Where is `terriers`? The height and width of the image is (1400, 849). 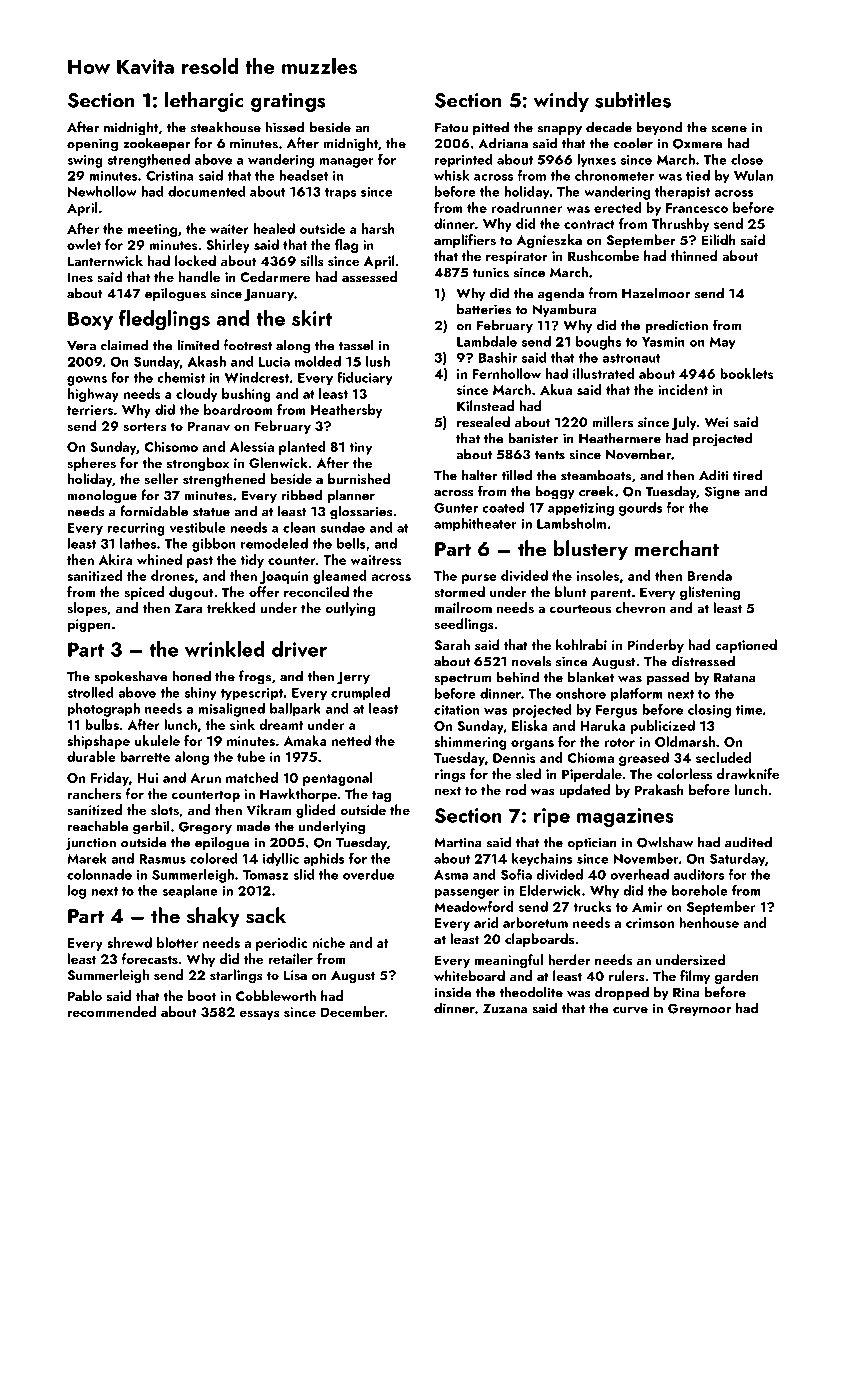
terriers is located at coordinates (90, 410).
